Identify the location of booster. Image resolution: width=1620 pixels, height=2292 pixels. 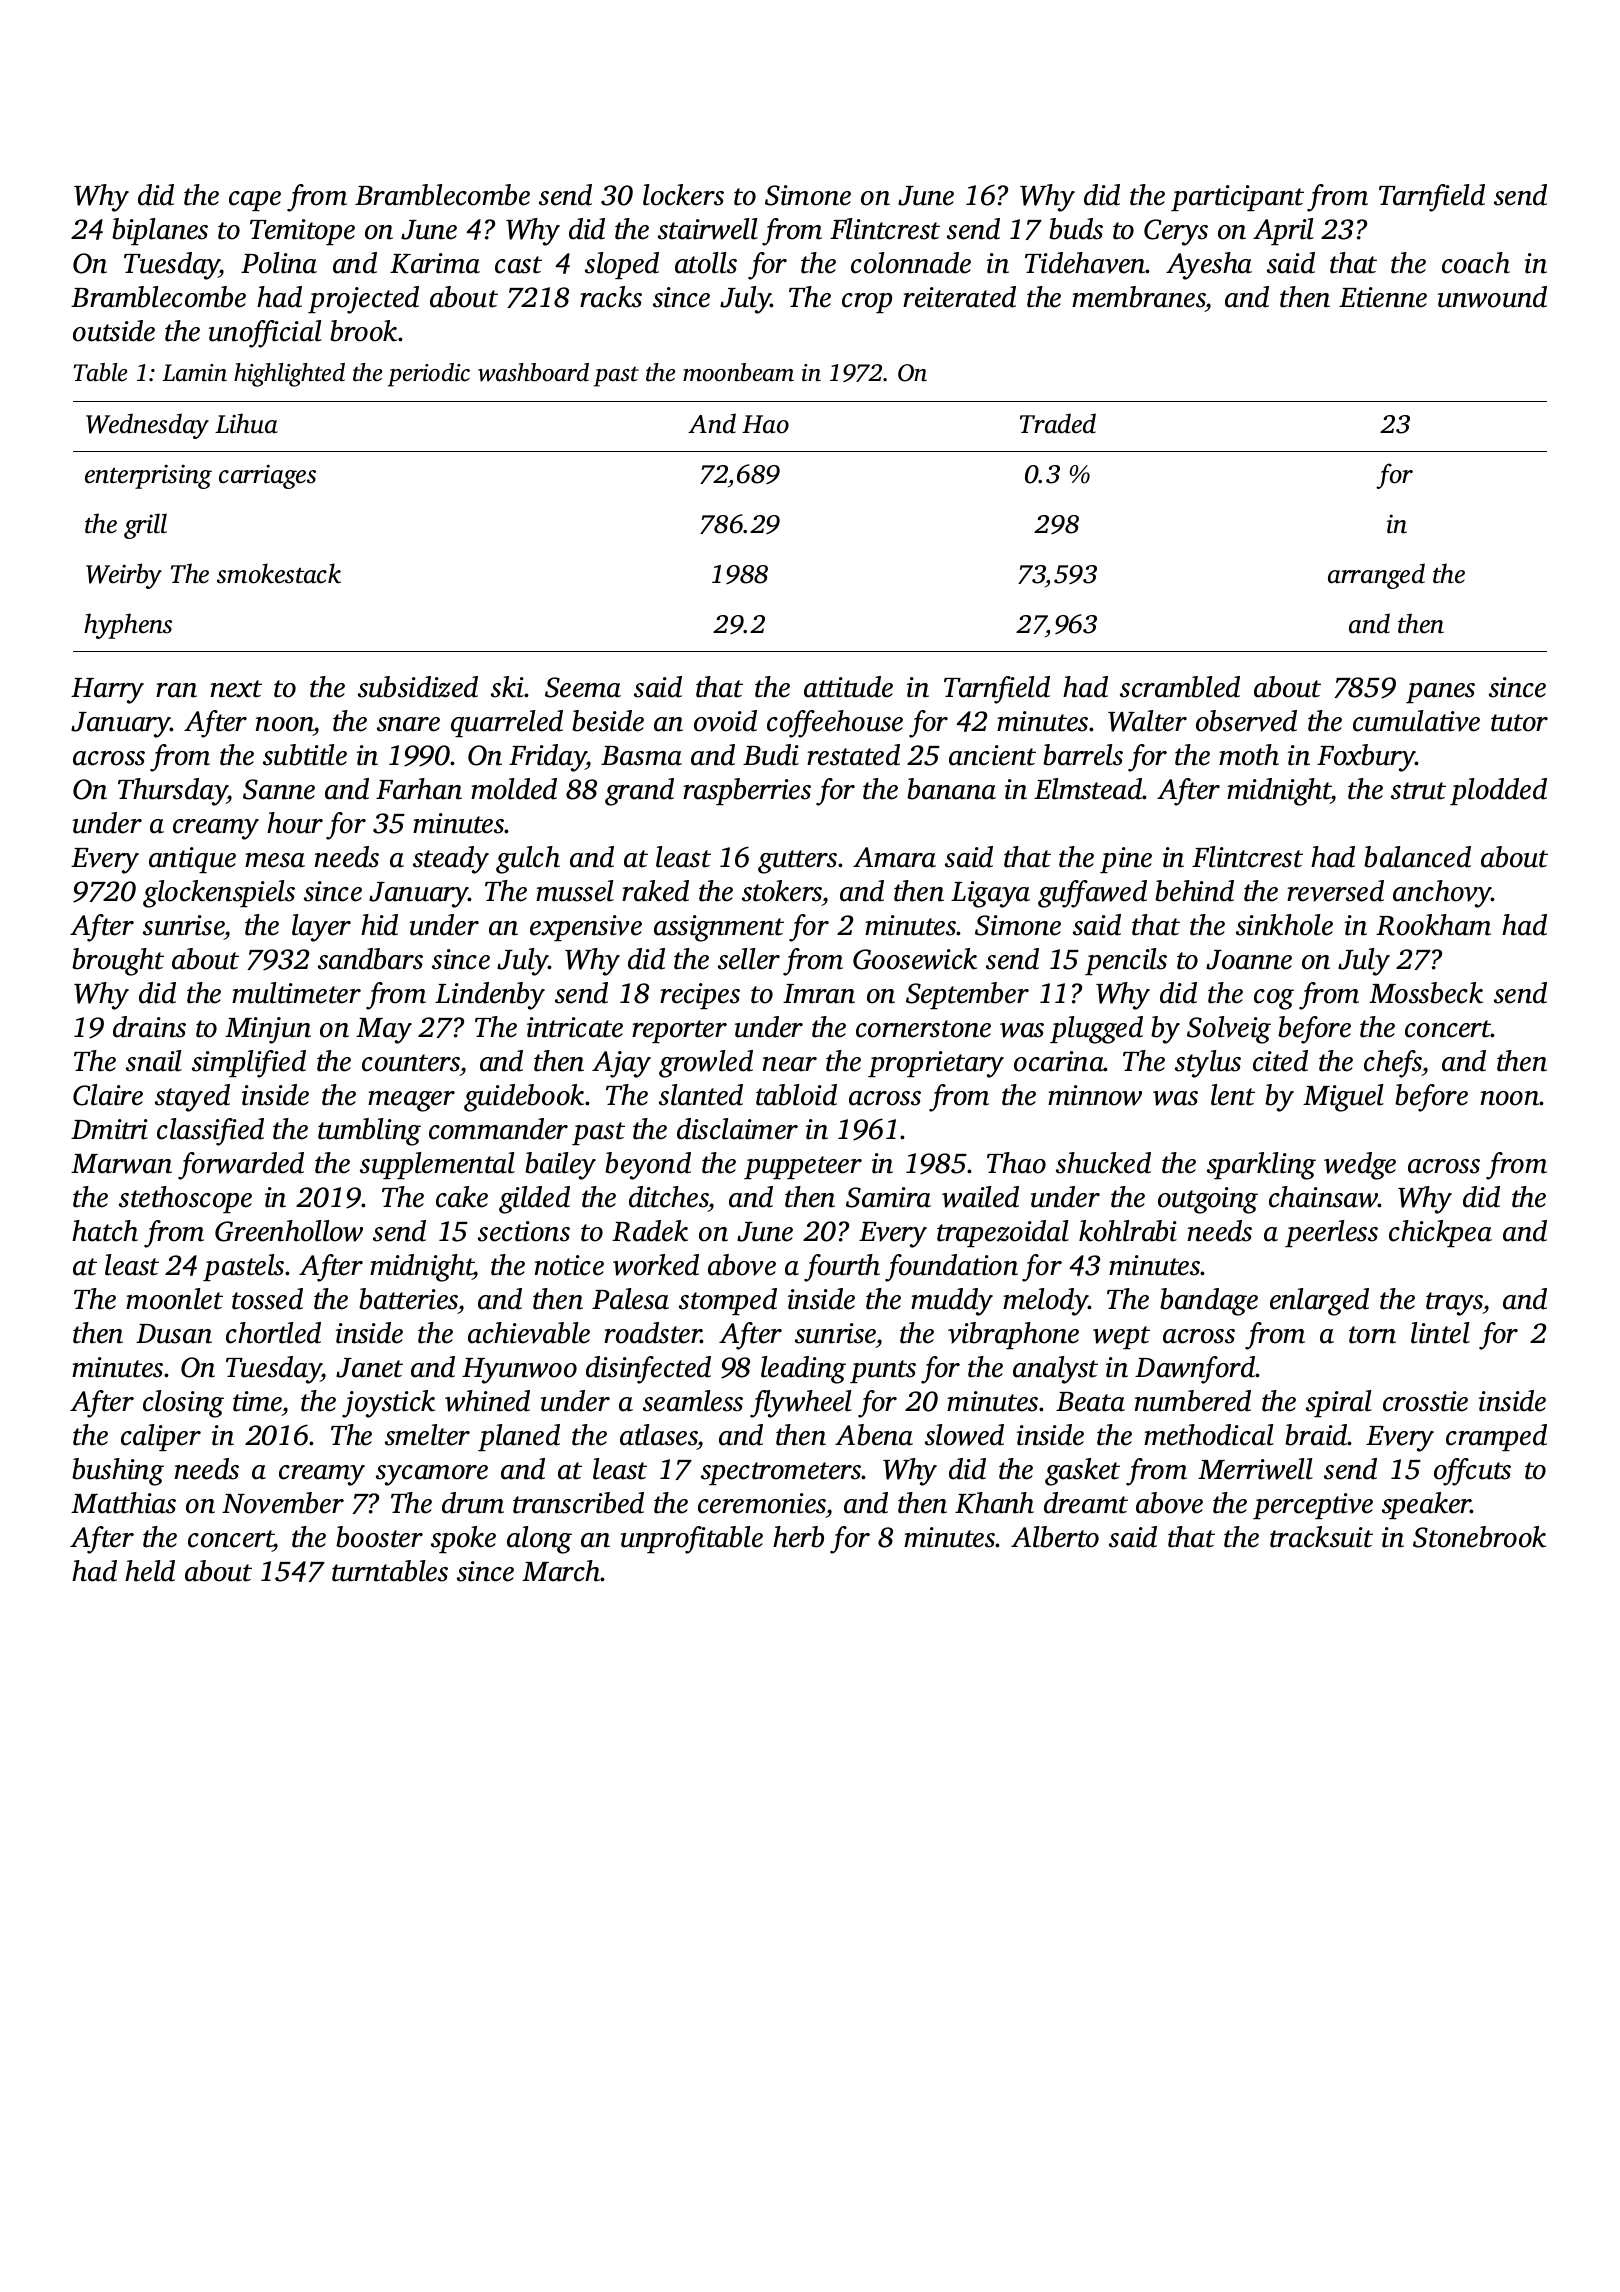
(379, 1537).
